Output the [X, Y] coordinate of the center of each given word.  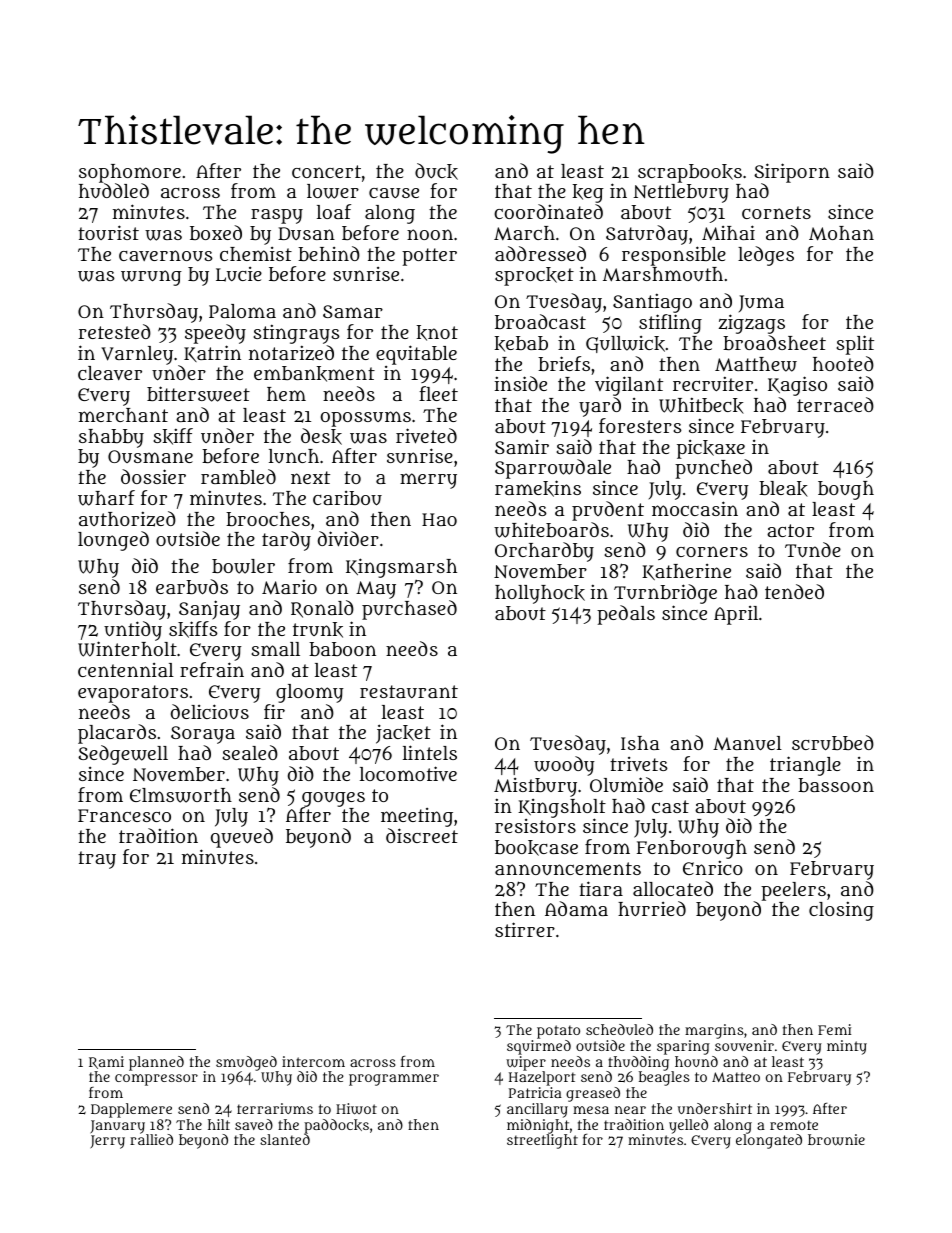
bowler [243, 566]
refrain [212, 669]
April [736, 615]
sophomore [130, 173]
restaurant [409, 691]
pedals [626, 615]
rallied [151, 1139]
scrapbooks [690, 173]
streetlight [542, 1141]
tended [794, 591]
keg [588, 193]
